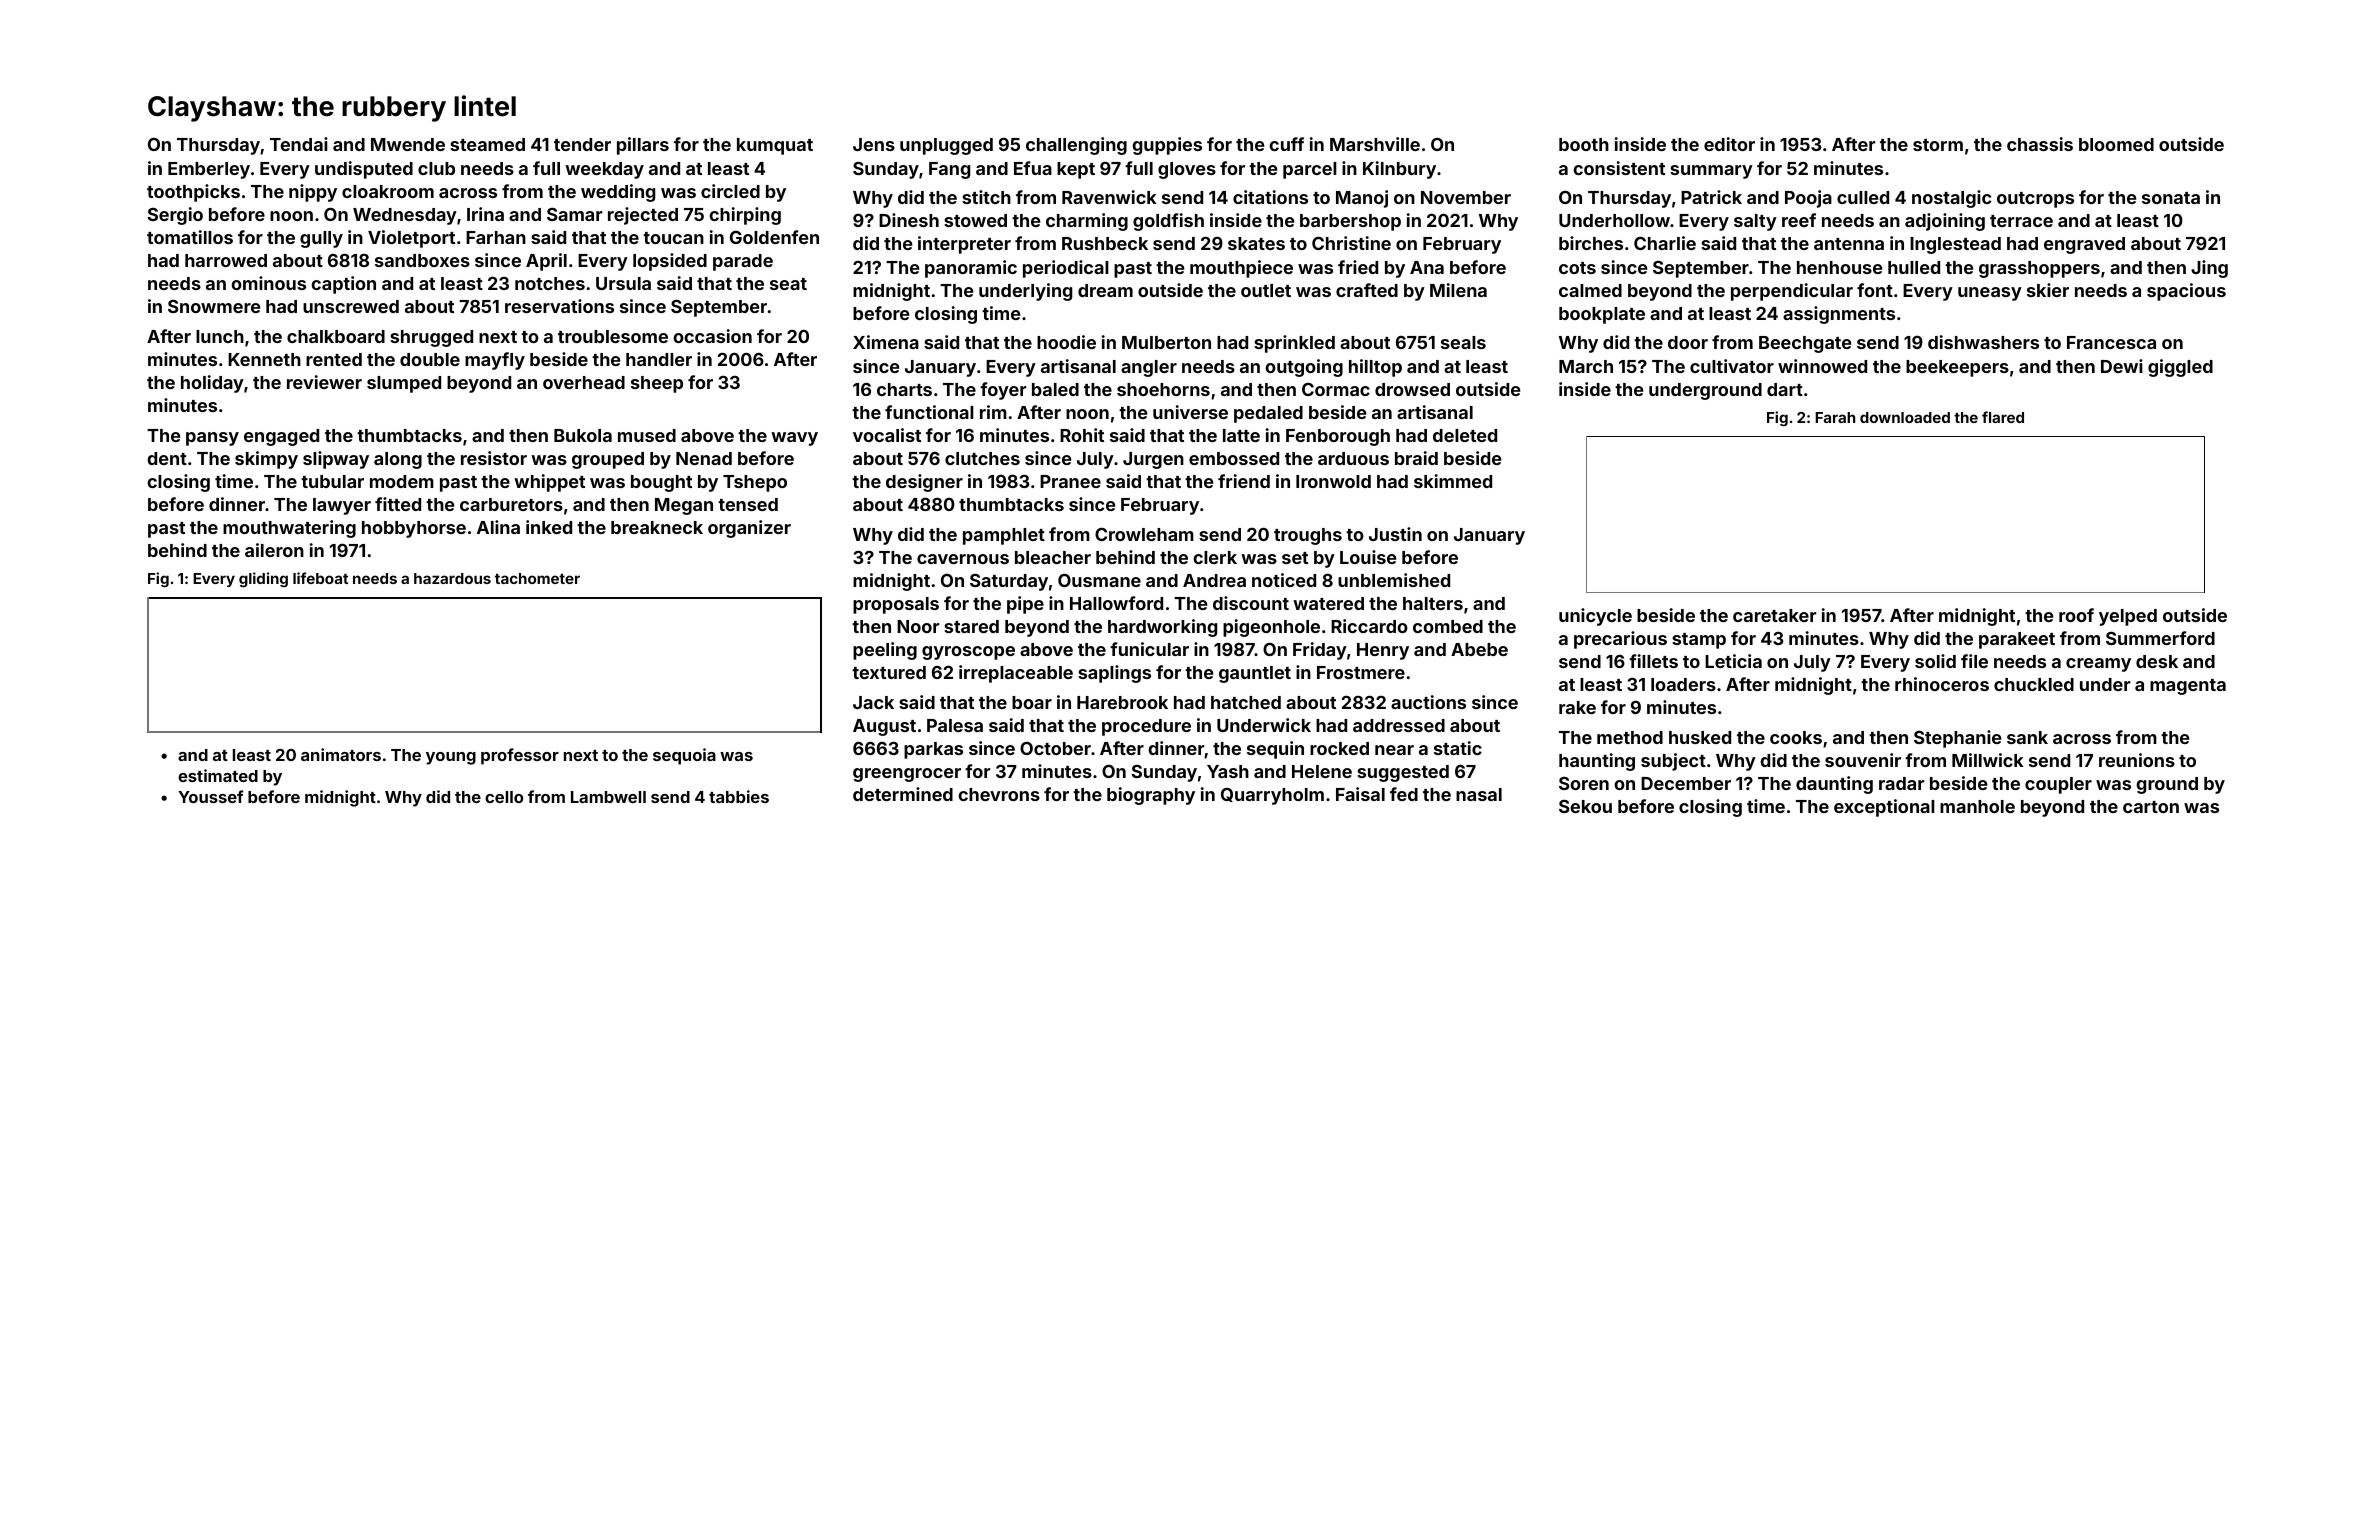 This screenshot has width=2380, height=1540. What do you see at coordinates (1146, 727) in the screenshot?
I see `procedure` at bounding box center [1146, 727].
